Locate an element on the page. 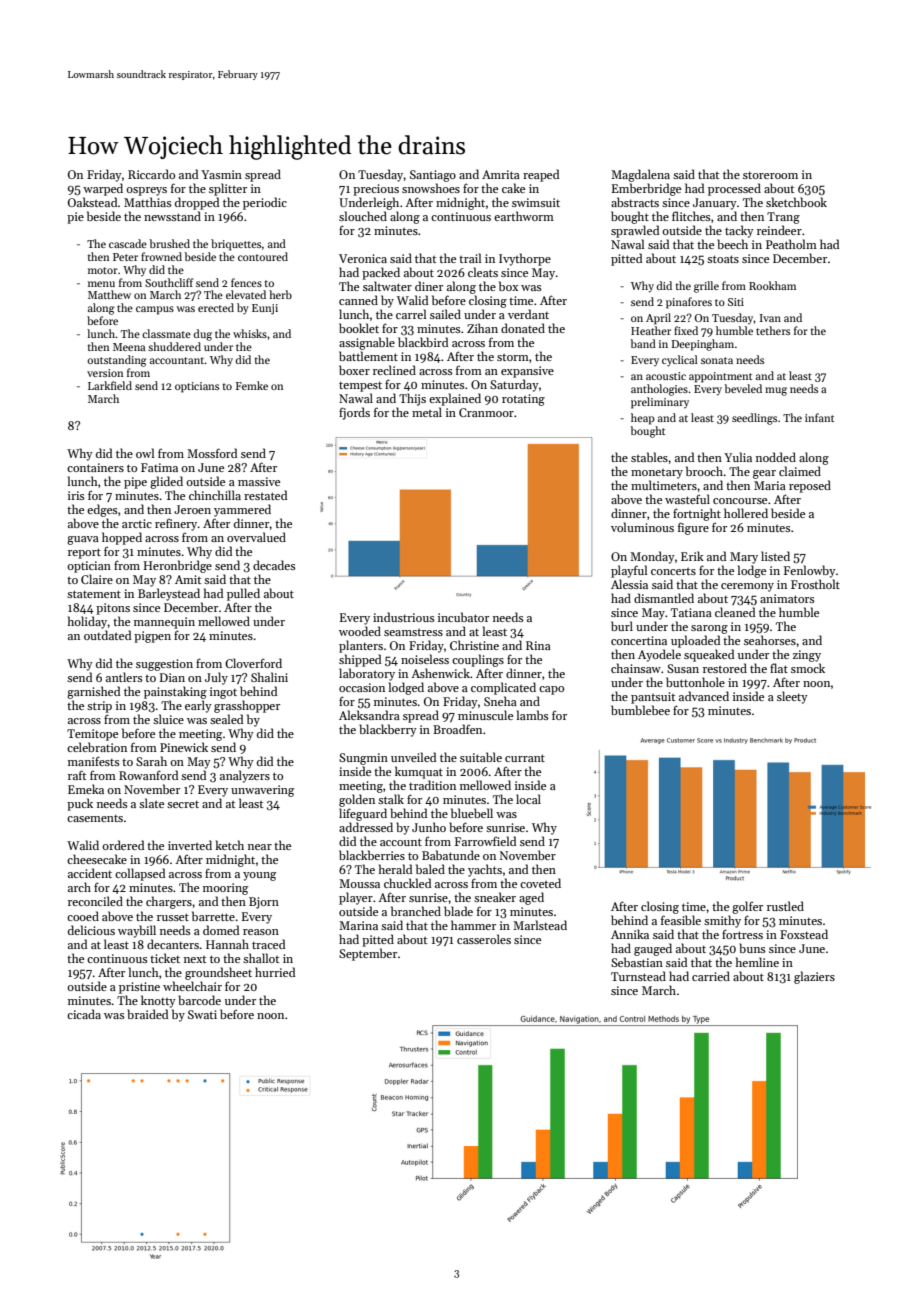 This document has width=908, height=1316. bumblebee is located at coordinates (640, 710).
